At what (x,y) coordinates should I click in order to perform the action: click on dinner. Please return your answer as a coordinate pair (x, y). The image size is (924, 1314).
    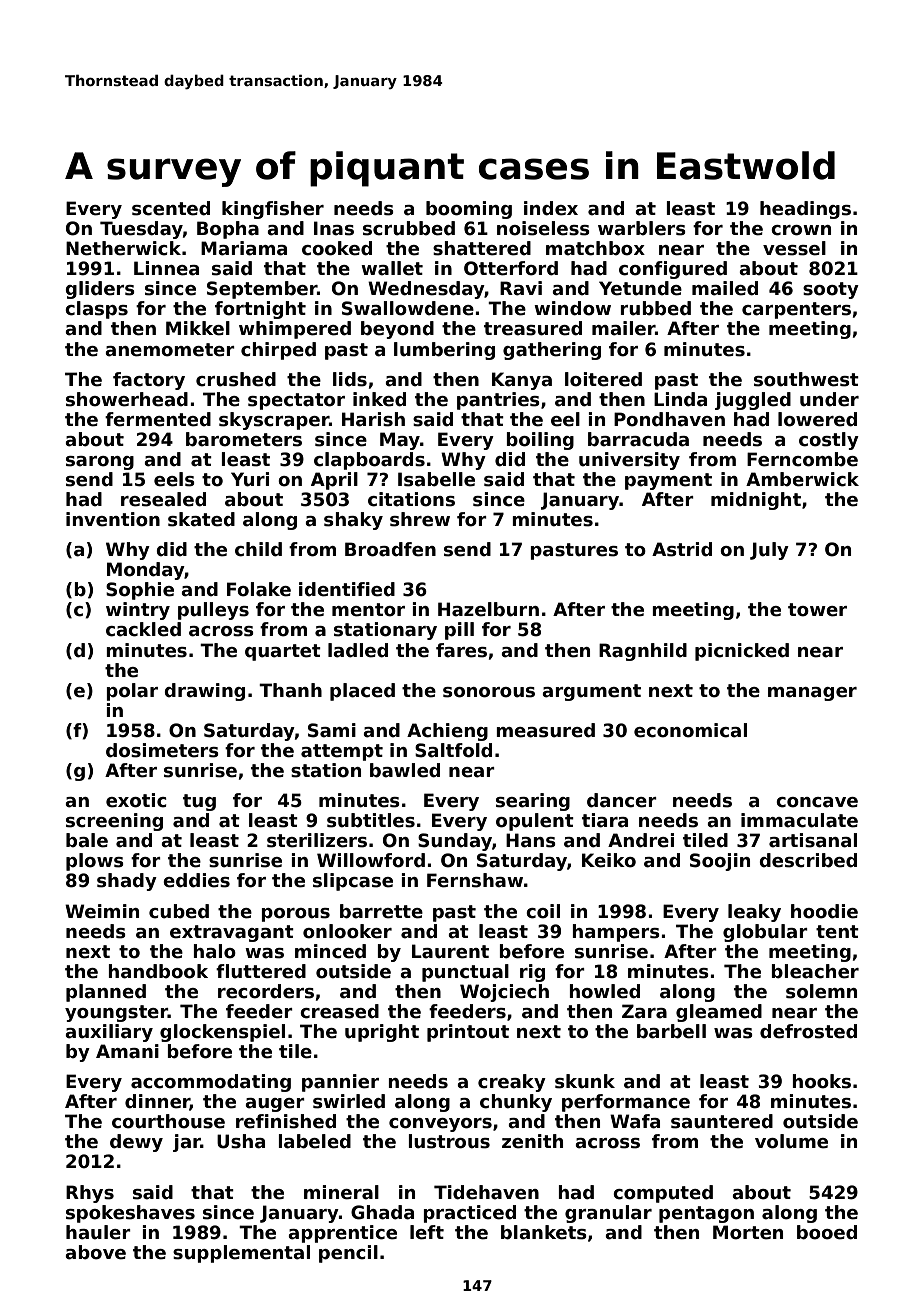
    Looking at the image, I should click on (157, 1102).
